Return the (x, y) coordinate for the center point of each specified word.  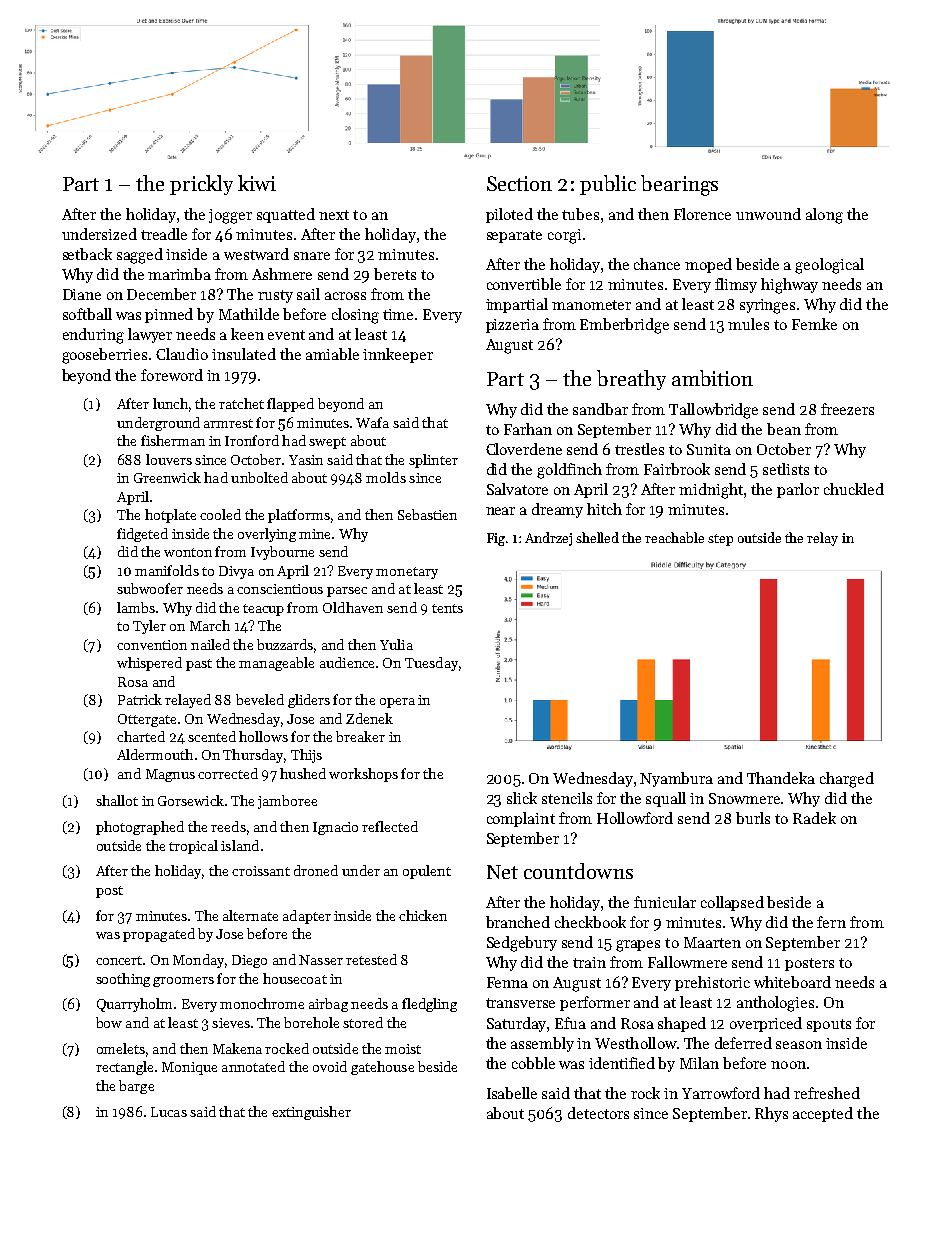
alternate (250, 915)
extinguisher (311, 1113)
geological (829, 266)
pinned (169, 315)
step (720, 540)
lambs (136, 607)
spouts (829, 1025)
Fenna (507, 982)
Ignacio (335, 828)
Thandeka (781, 778)
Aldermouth (155, 754)
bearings (679, 185)
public (608, 185)
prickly (201, 185)
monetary (407, 573)
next (334, 215)
